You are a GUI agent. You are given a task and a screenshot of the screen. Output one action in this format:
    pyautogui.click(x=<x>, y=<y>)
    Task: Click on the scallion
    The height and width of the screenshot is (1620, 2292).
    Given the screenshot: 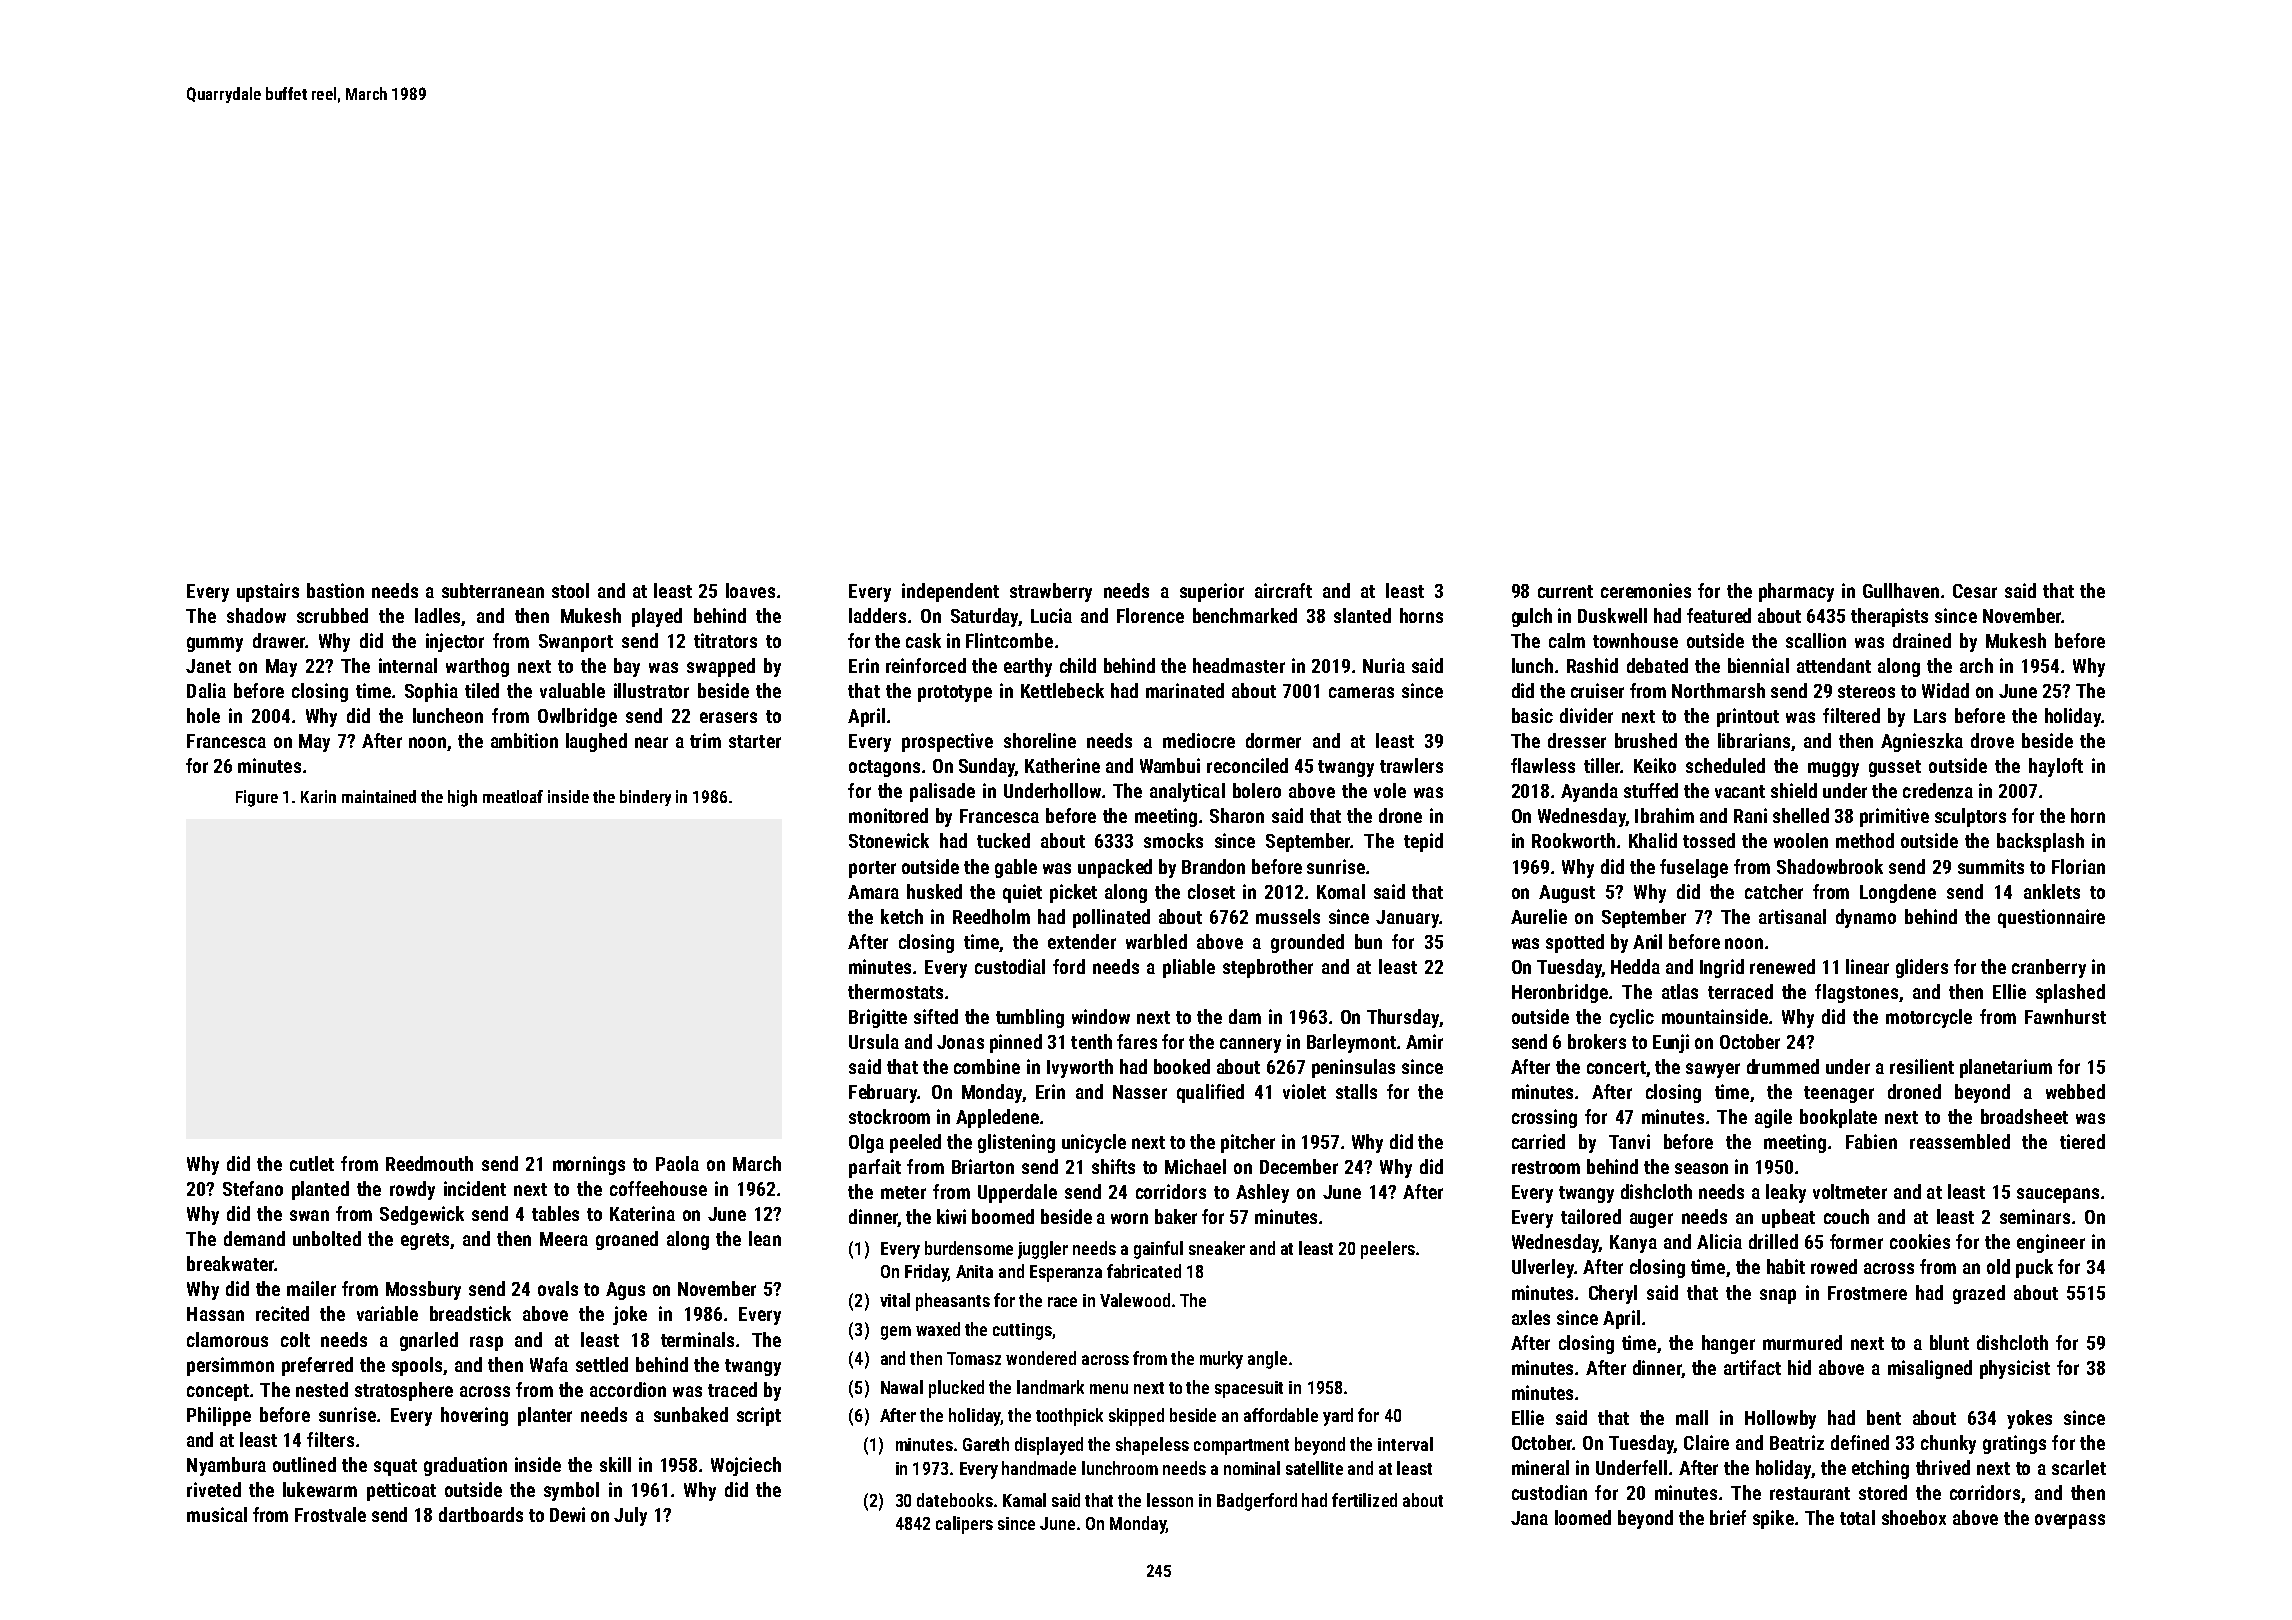 What is the action you would take?
    pyautogui.click(x=1816, y=640)
